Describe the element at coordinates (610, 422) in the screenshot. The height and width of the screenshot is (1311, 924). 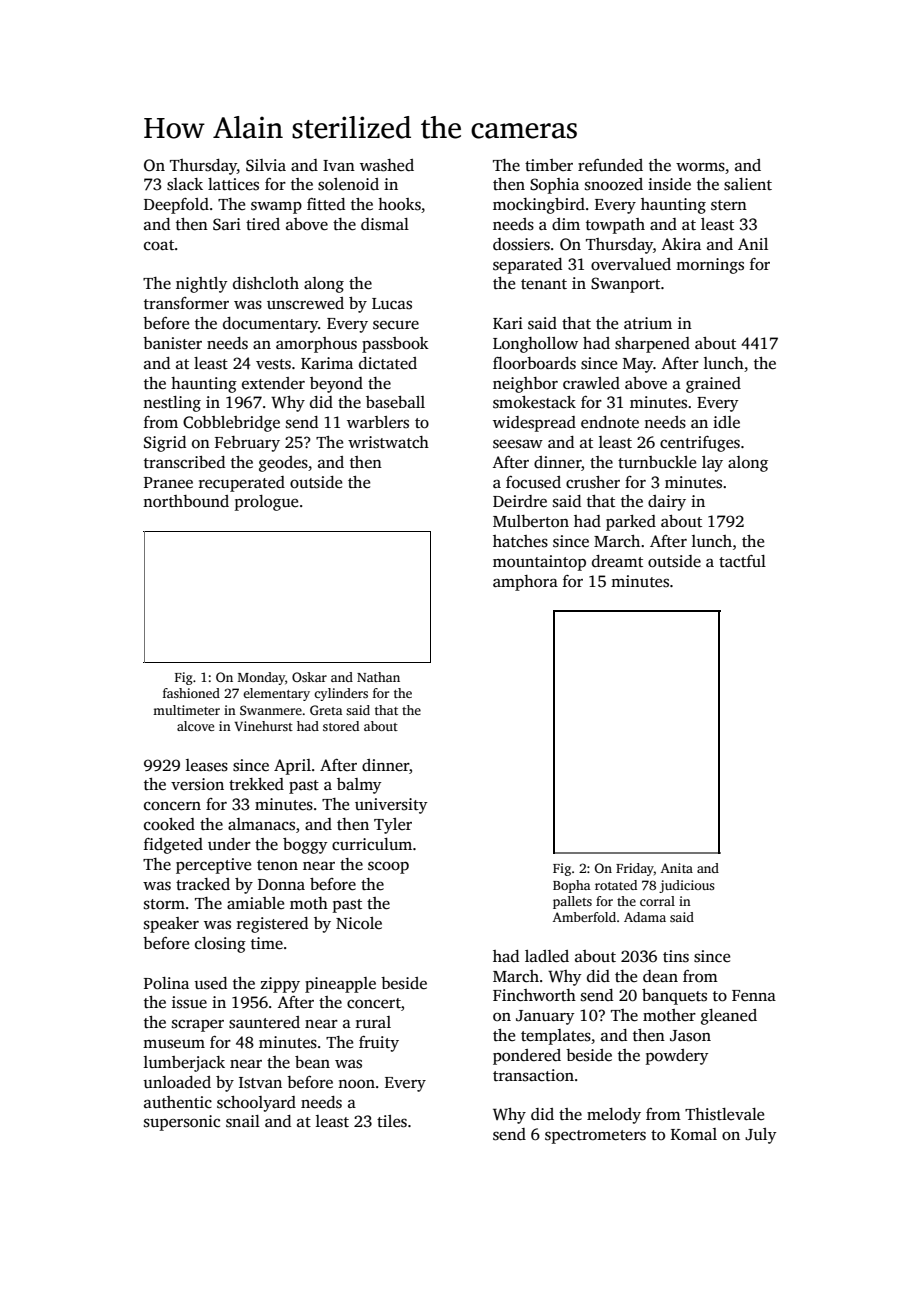
I see `endnote` at that location.
